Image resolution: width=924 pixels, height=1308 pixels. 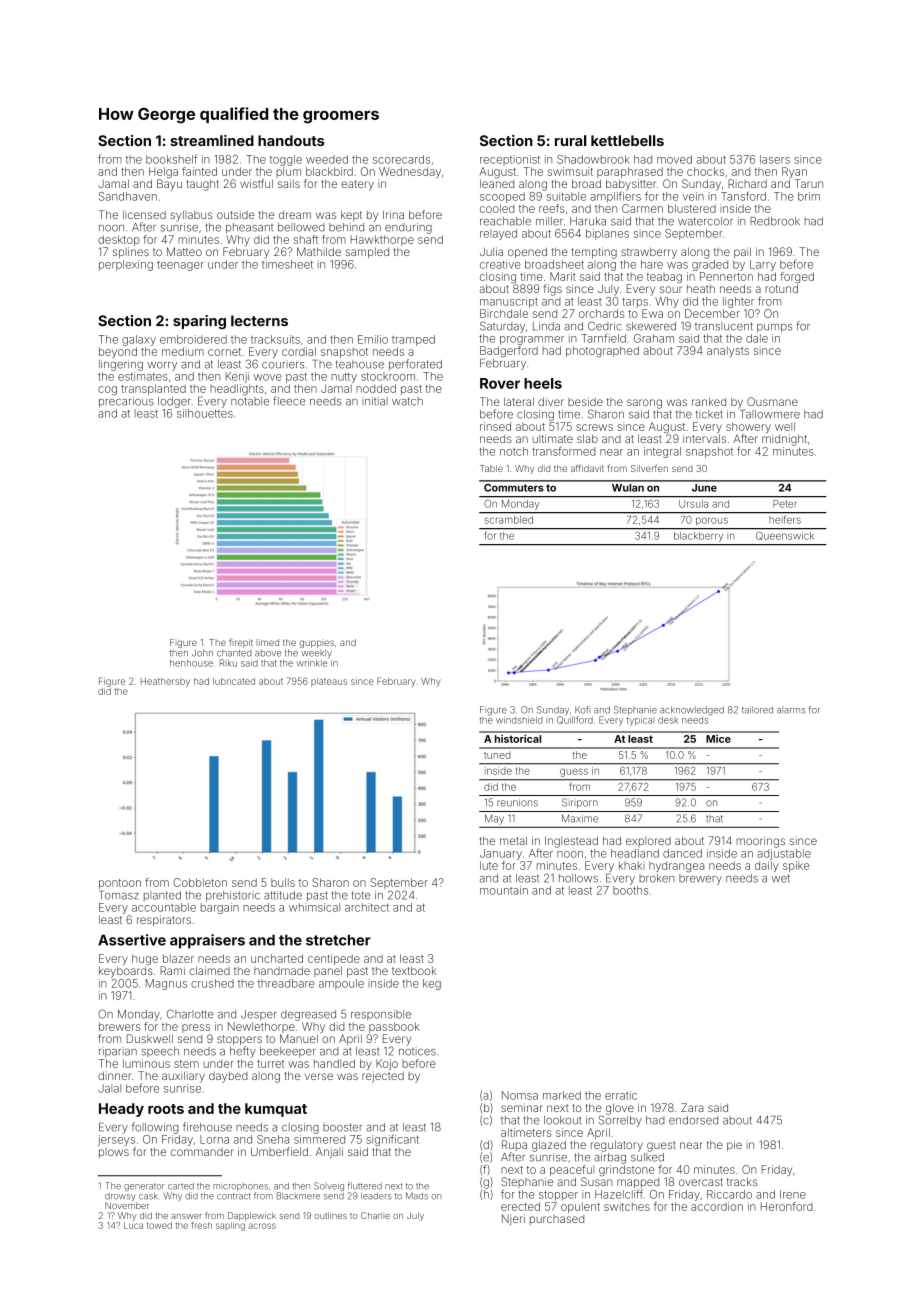 I want to click on Redbrook, so click(x=775, y=221).
